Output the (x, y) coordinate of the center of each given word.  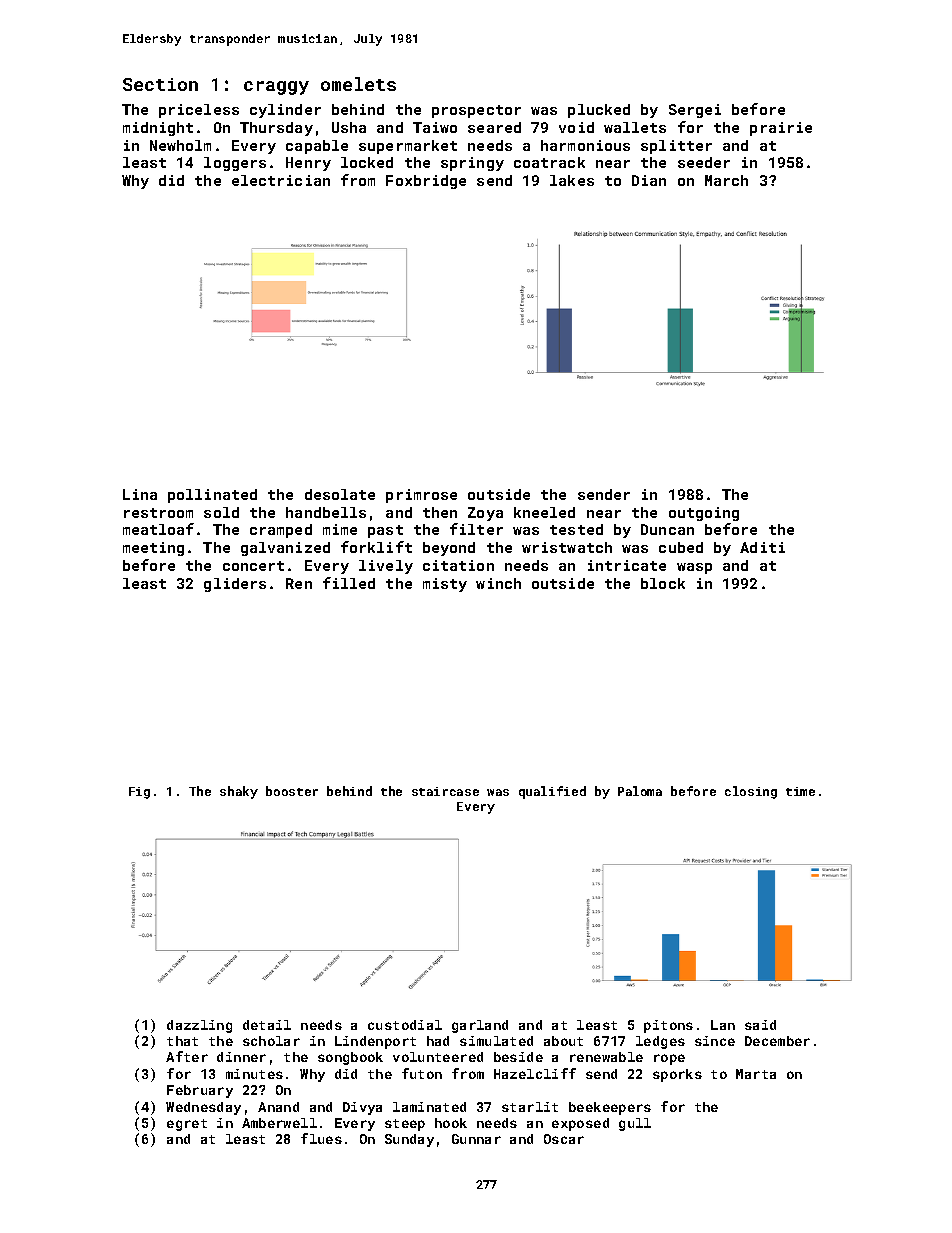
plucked (599, 111)
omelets (358, 84)
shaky (239, 792)
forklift (376, 547)
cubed (681, 547)
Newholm (180, 145)
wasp (694, 568)
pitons (668, 1026)
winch (498, 583)
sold (221, 512)
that (182, 1041)
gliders (235, 585)
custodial (405, 1025)
